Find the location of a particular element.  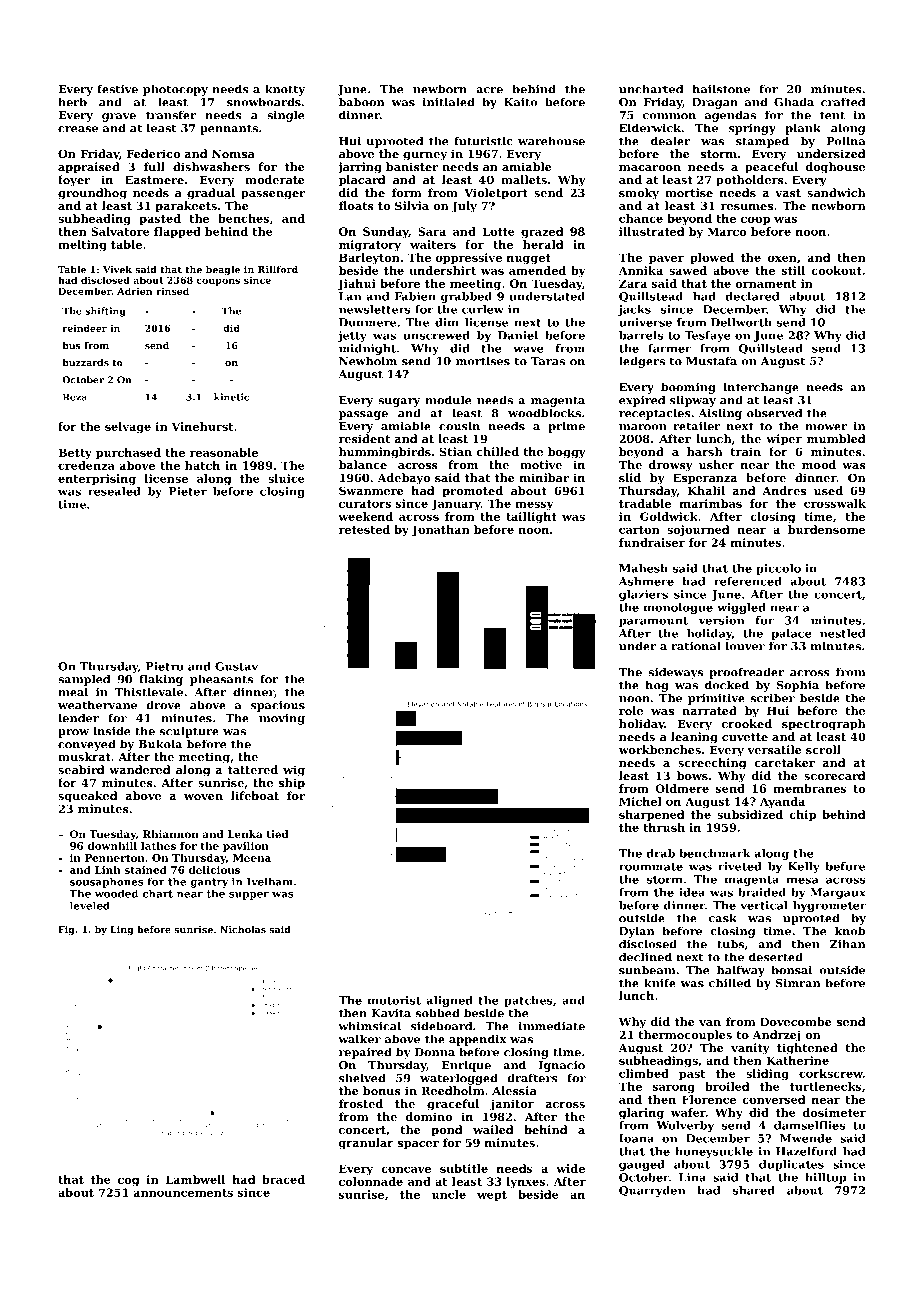

role is located at coordinates (631, 710).
